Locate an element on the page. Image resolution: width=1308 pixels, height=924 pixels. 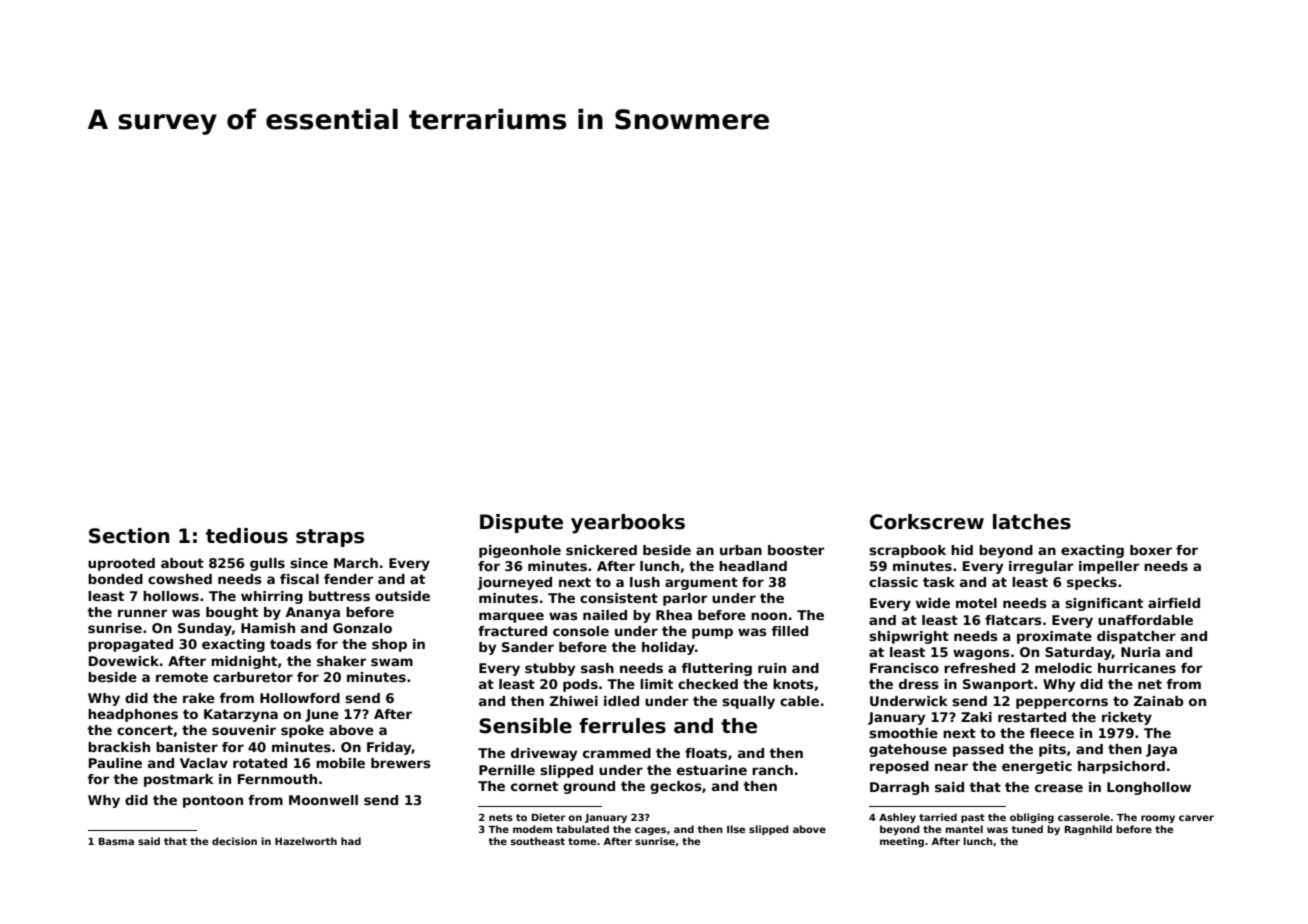
smoothie is located at coordinates (903, 733).
